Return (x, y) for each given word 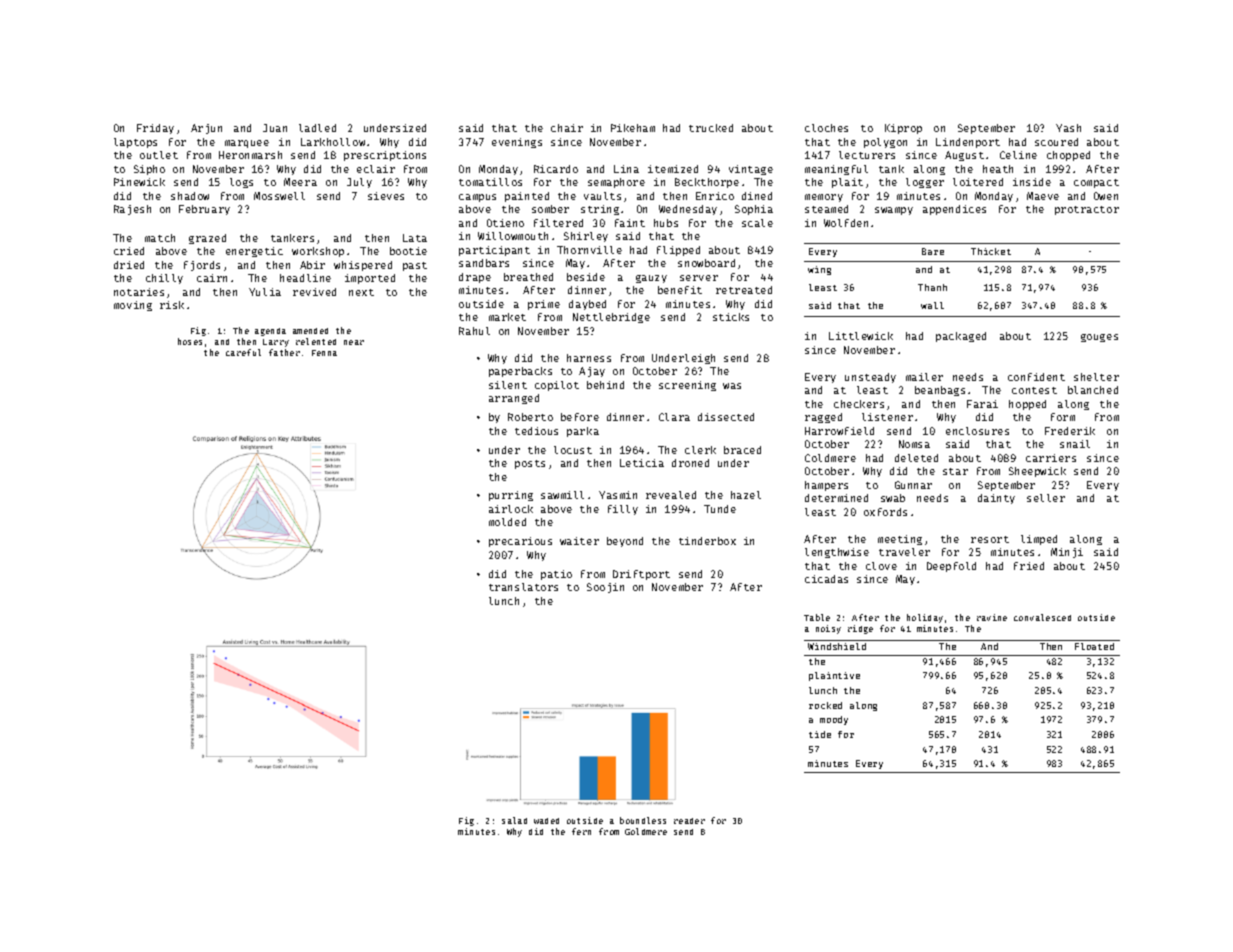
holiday (925, 618)
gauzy (651, 279)
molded (507, 522)
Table (817, 617)
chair (567, 128)
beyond (625, 542)
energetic (254, 252)
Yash (1068, 128)
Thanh (932, 287)
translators (523, 587)
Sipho (149, 170)
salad (514, 820)
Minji (1067, 553)
